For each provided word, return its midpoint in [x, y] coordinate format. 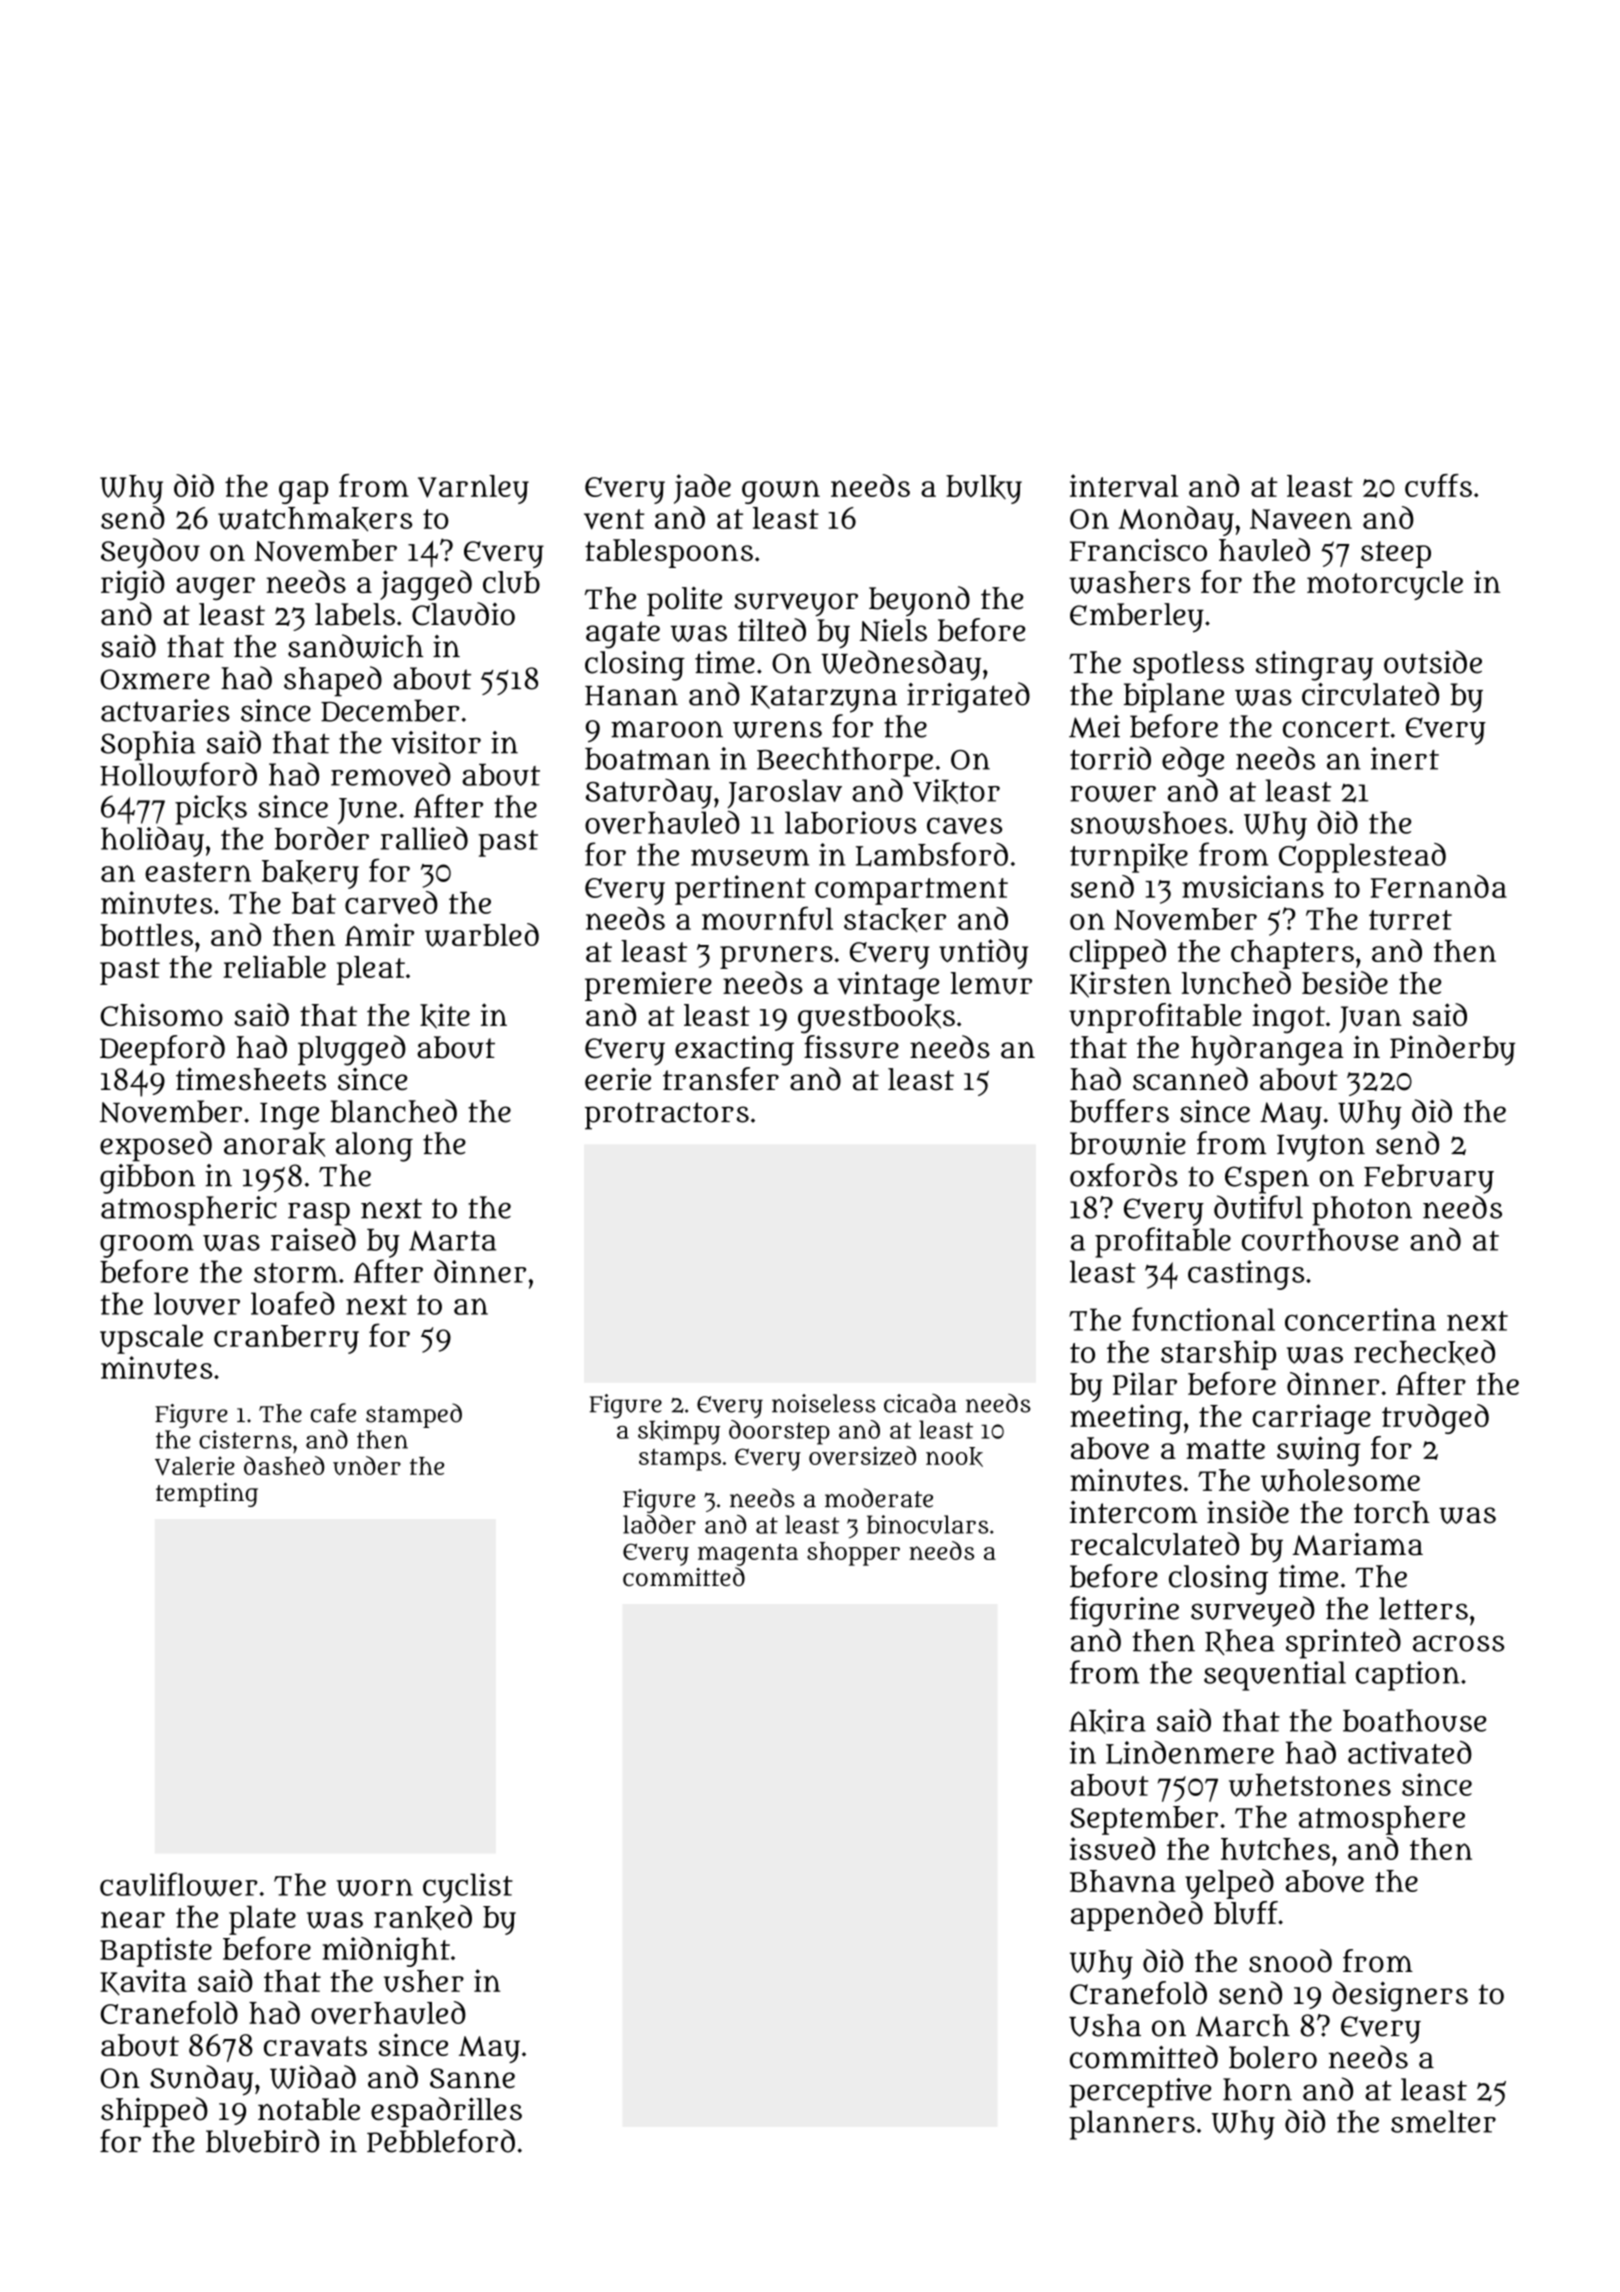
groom [147, 1246]
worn [375, 1888]
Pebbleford [441, 2141]
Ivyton [1321, 1148]
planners [1132, 2125]
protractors [667, 1116]
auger [215, 589]
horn [1257, 2089]
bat [314, 903]
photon [1362, 1211]
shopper [853, 1554]
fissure [851, 1047]
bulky [984, 489]
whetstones [1310, 1785]
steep [1396, 554]
